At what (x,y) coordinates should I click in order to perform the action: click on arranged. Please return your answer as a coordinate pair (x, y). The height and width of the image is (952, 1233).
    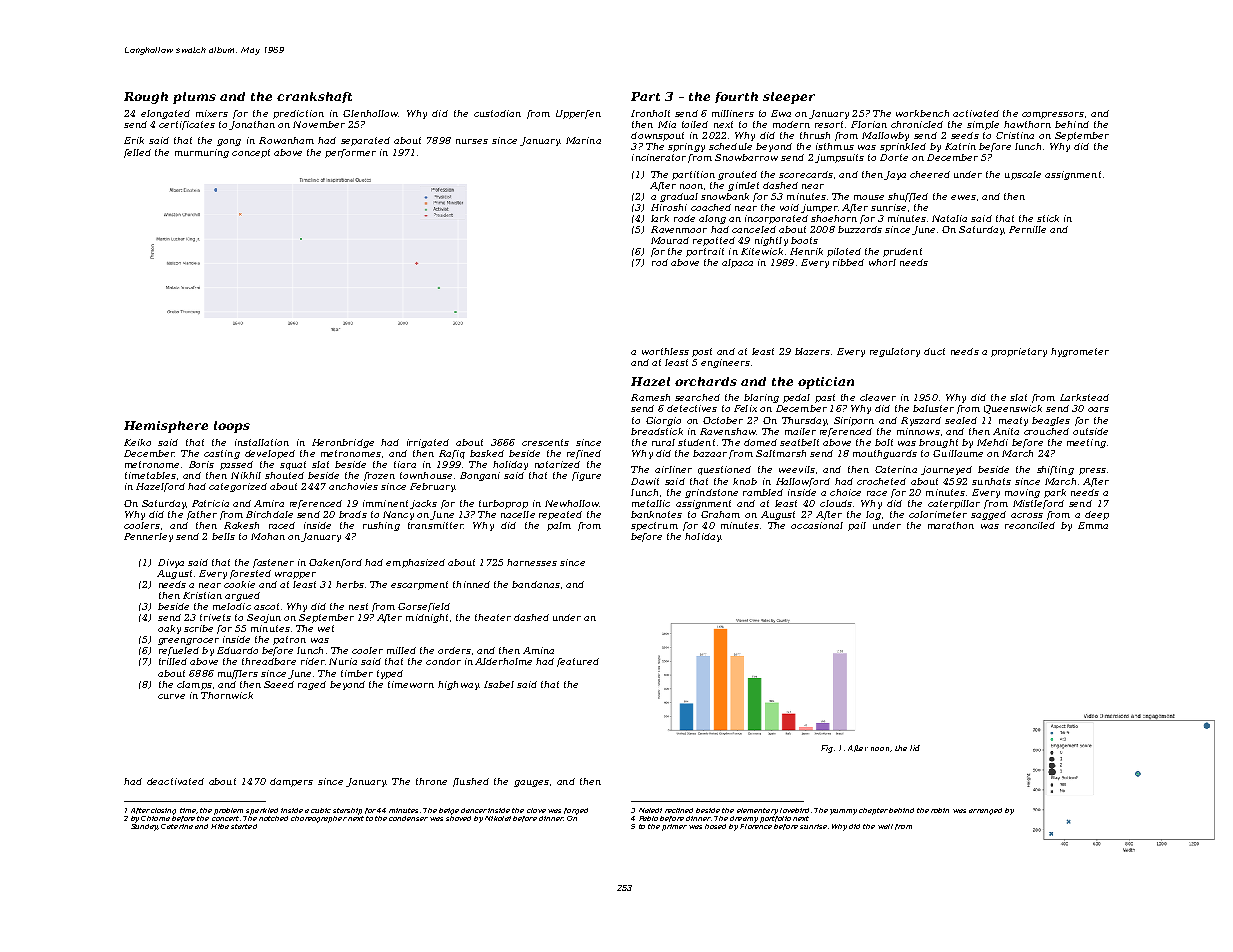
    Looking at the image, I should click on (985, 811).
